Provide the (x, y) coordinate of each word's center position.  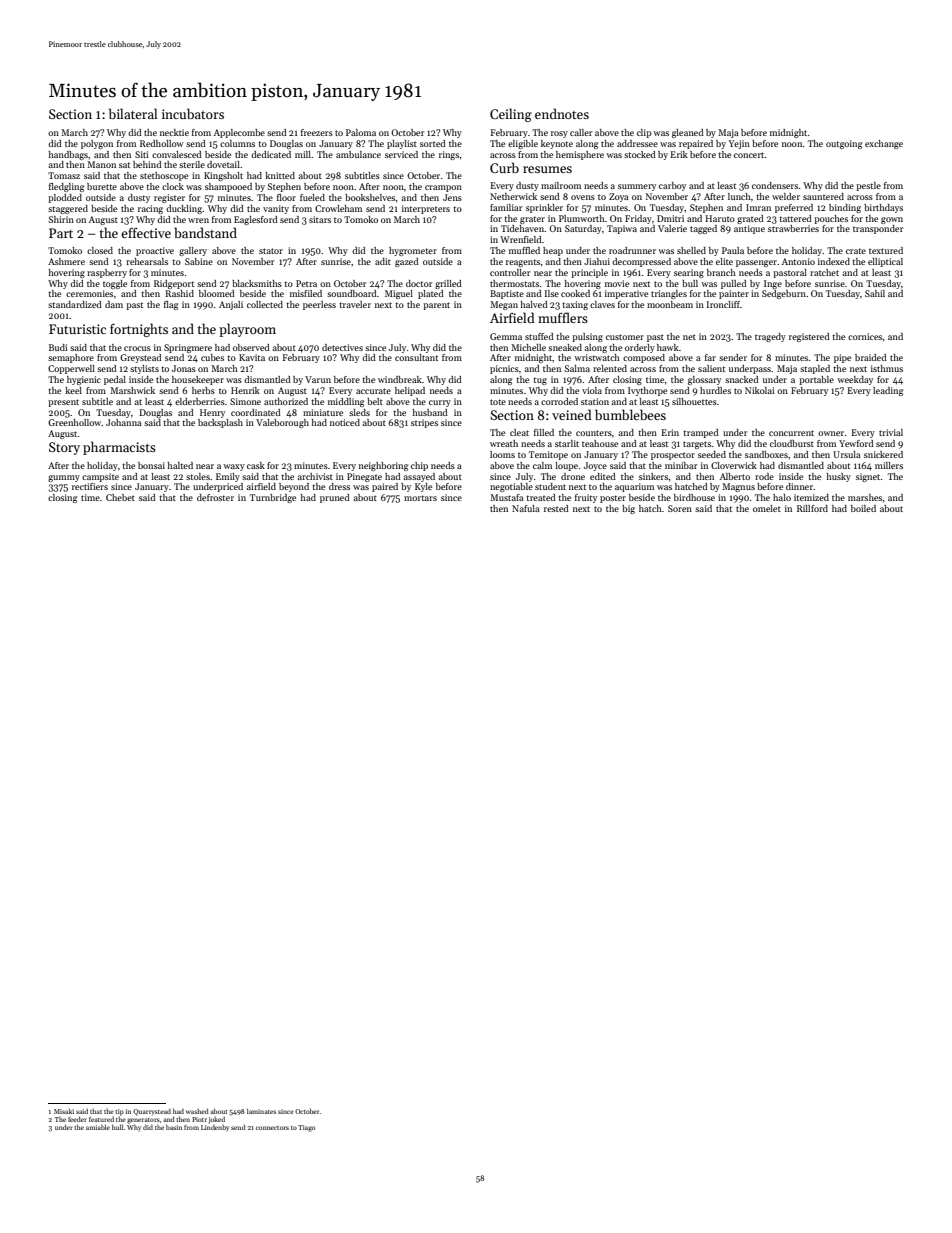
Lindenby (215, 1128)
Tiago (306, 1128)
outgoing (844, 144)
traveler (355, 304)
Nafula (526, 508)
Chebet (120, 497)
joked (217, 1120)
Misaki (64, 1111)
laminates (261, 1111)
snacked (742, 379)
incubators (193, 113)
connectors (272, 1128)
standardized (75, 304)
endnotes (562, 113)
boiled (863, 508)
